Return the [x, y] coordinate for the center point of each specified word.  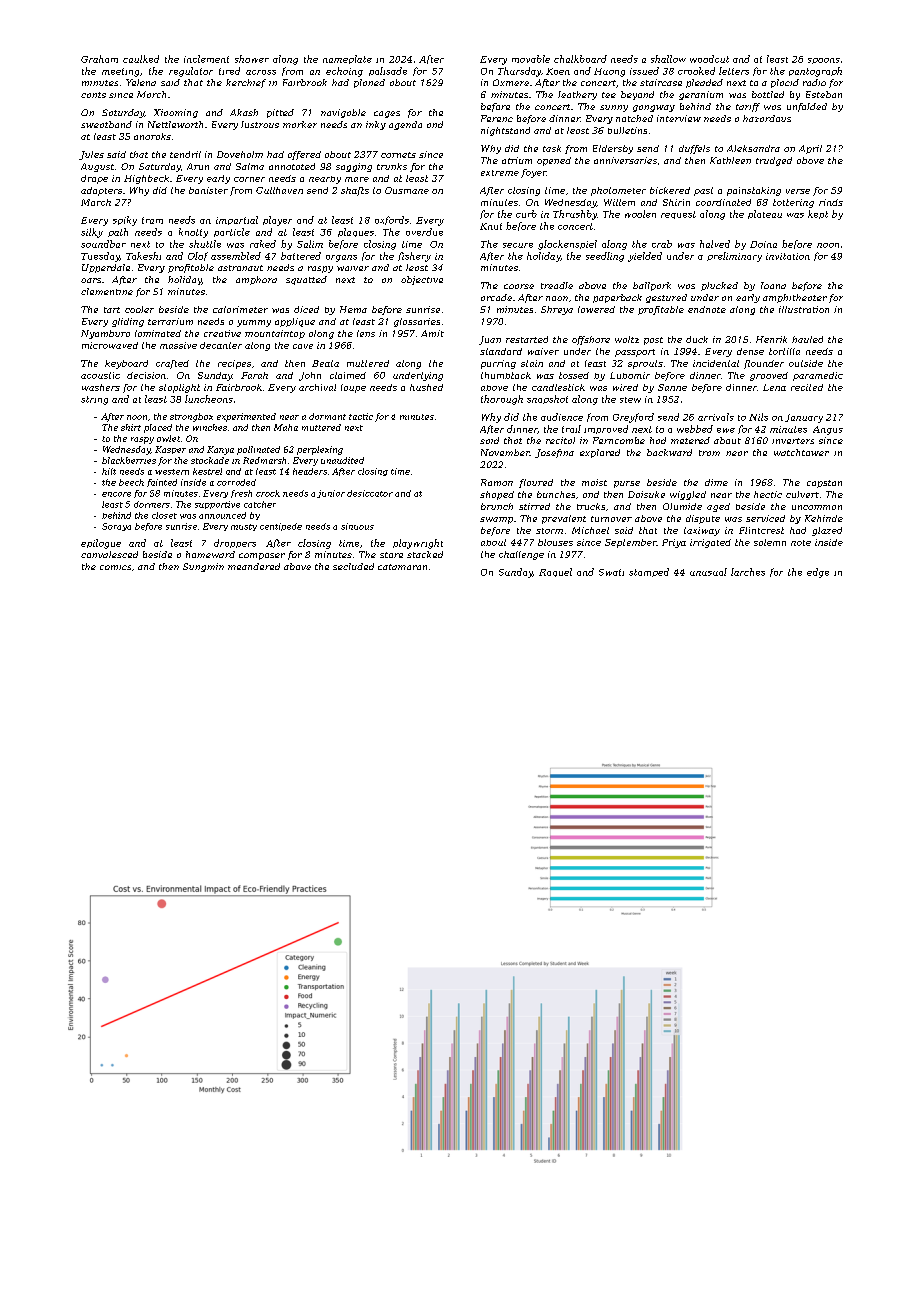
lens [366, 333]
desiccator [370, 493]
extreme [500, 173]
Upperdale [106, 268]
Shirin [676, 202]
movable [531, 59]
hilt [109, 471]
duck [697, 339]
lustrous [260, 124]
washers [101, 387]
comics [115, 567]
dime [716, 482]
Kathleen [730, 160]
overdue [424, 232]
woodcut [709, 59]
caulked [141, 59]
